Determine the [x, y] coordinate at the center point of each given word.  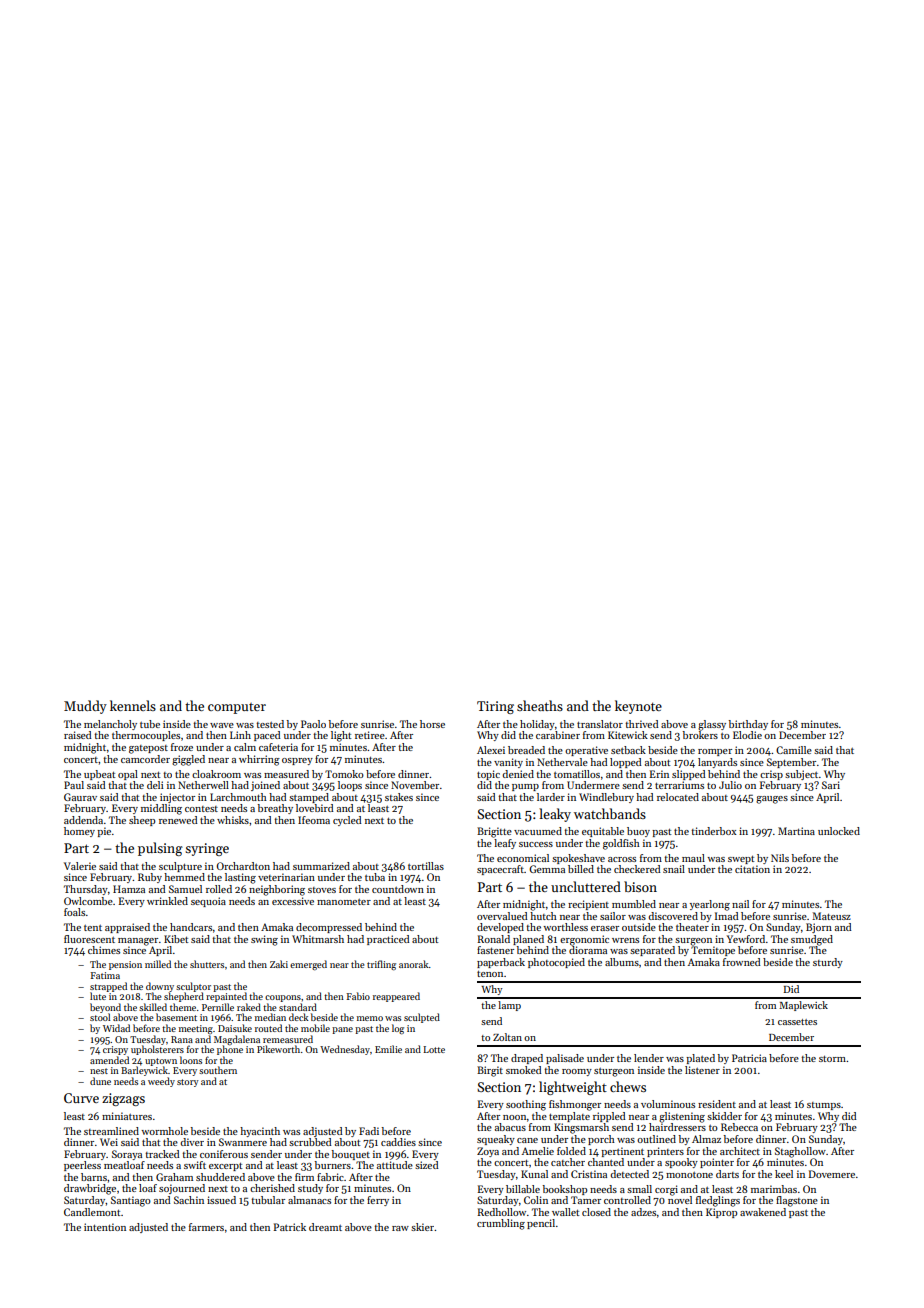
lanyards [717, 763]
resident [717, 1104]
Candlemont [92, 1212]
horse [432, 724]
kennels [133, 705]
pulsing [160, 849]
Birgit [490, 1071]
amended [109, 1060]
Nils [780, 858]
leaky [555, 815]
